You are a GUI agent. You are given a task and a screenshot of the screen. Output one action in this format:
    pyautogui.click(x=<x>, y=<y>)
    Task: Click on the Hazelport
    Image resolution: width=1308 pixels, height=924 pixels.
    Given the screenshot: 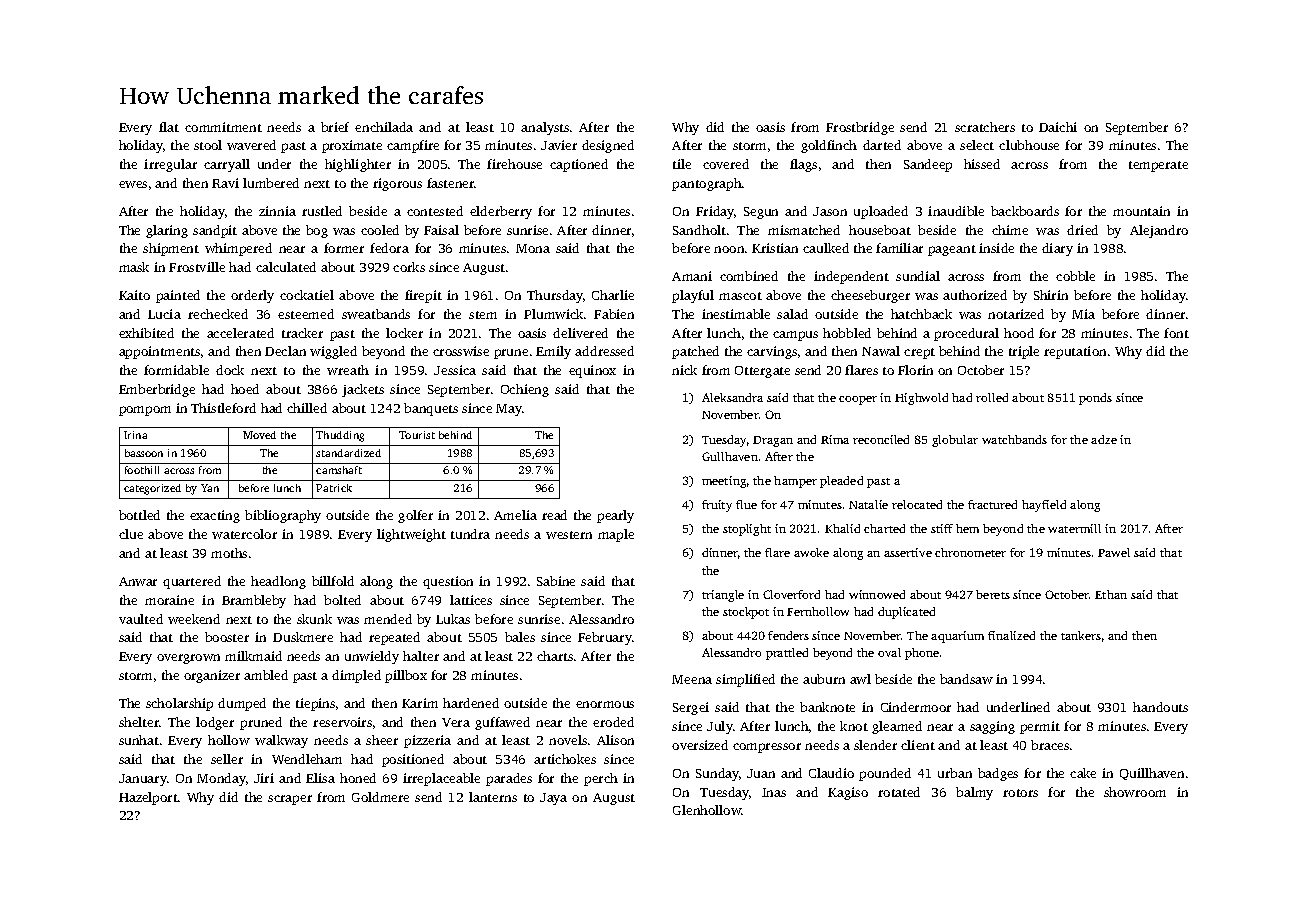 What is the action you would take?
    pyautogui.click(x=148, y=798)
